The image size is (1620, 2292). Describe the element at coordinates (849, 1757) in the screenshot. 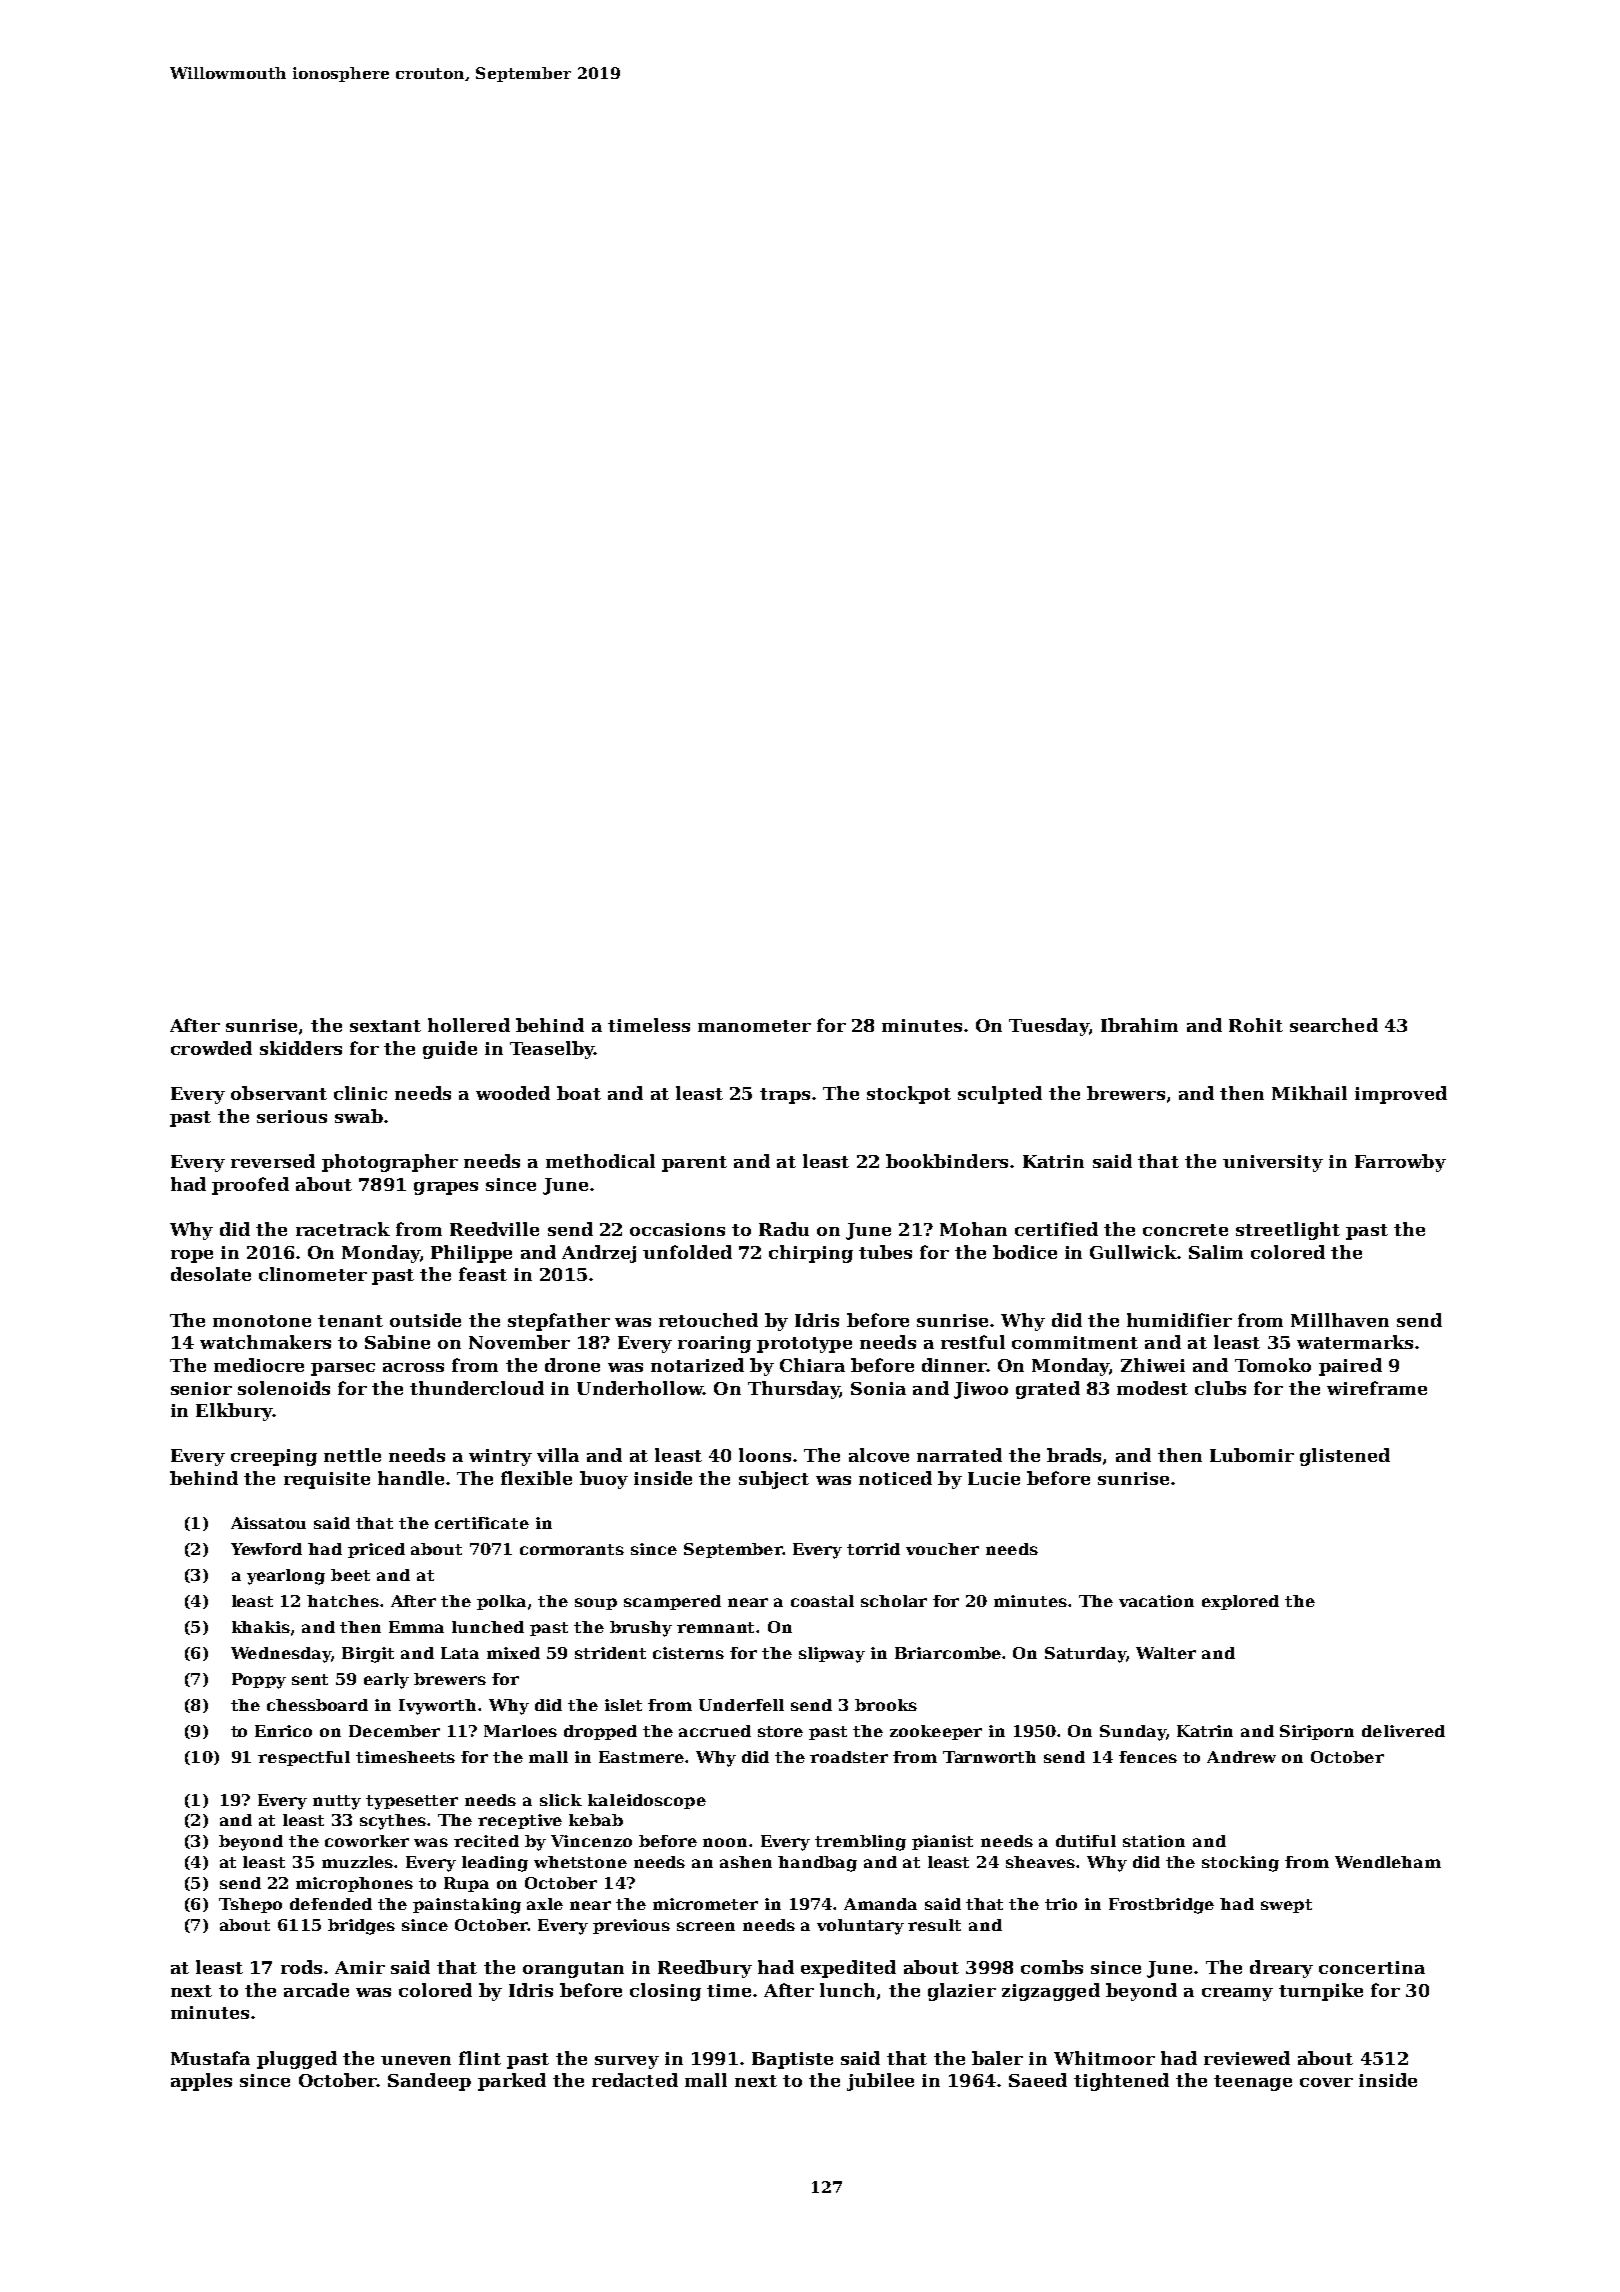

I see `roadster` at that location.
